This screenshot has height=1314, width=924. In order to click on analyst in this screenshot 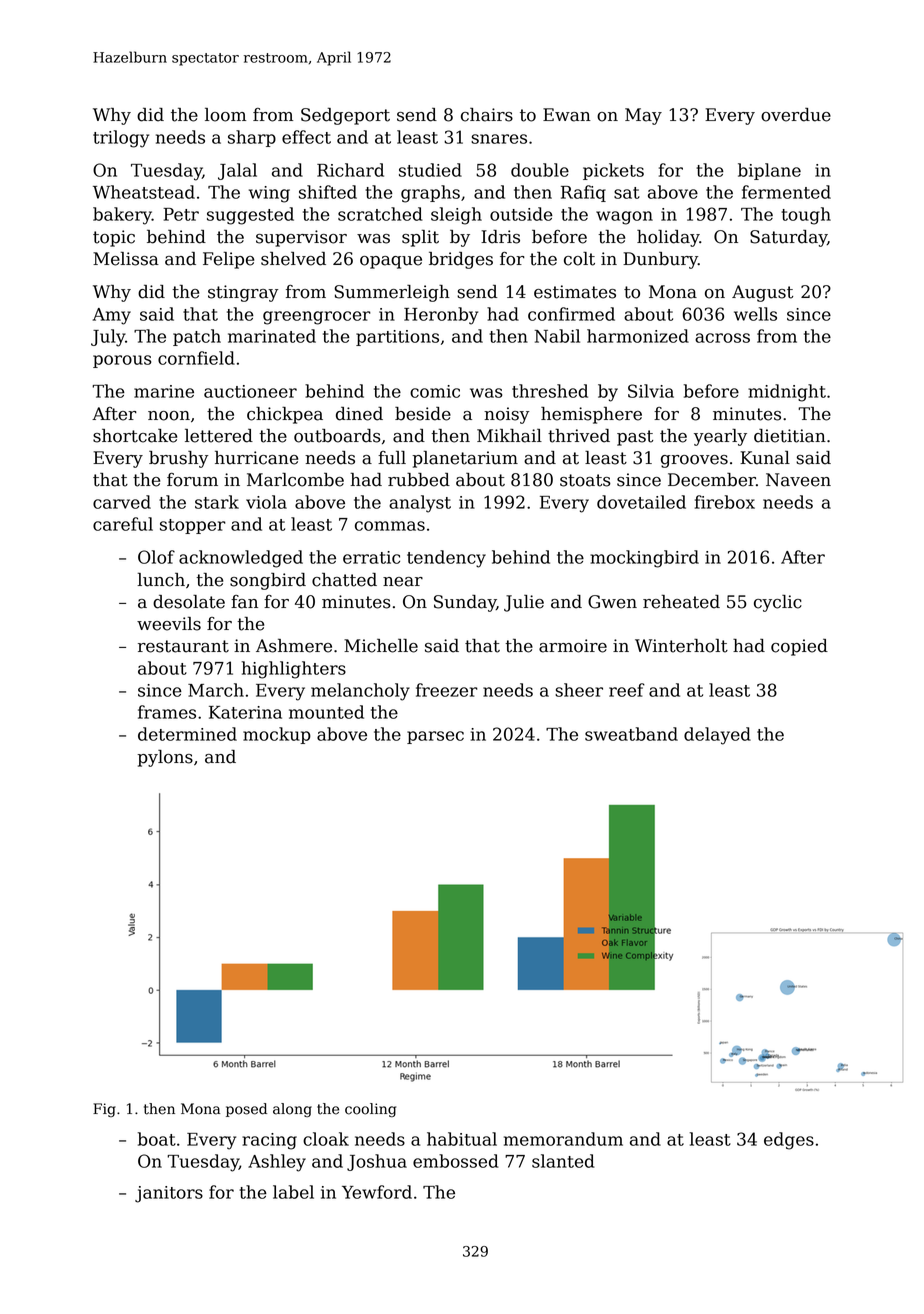, I will do `click(420, 504)`.
